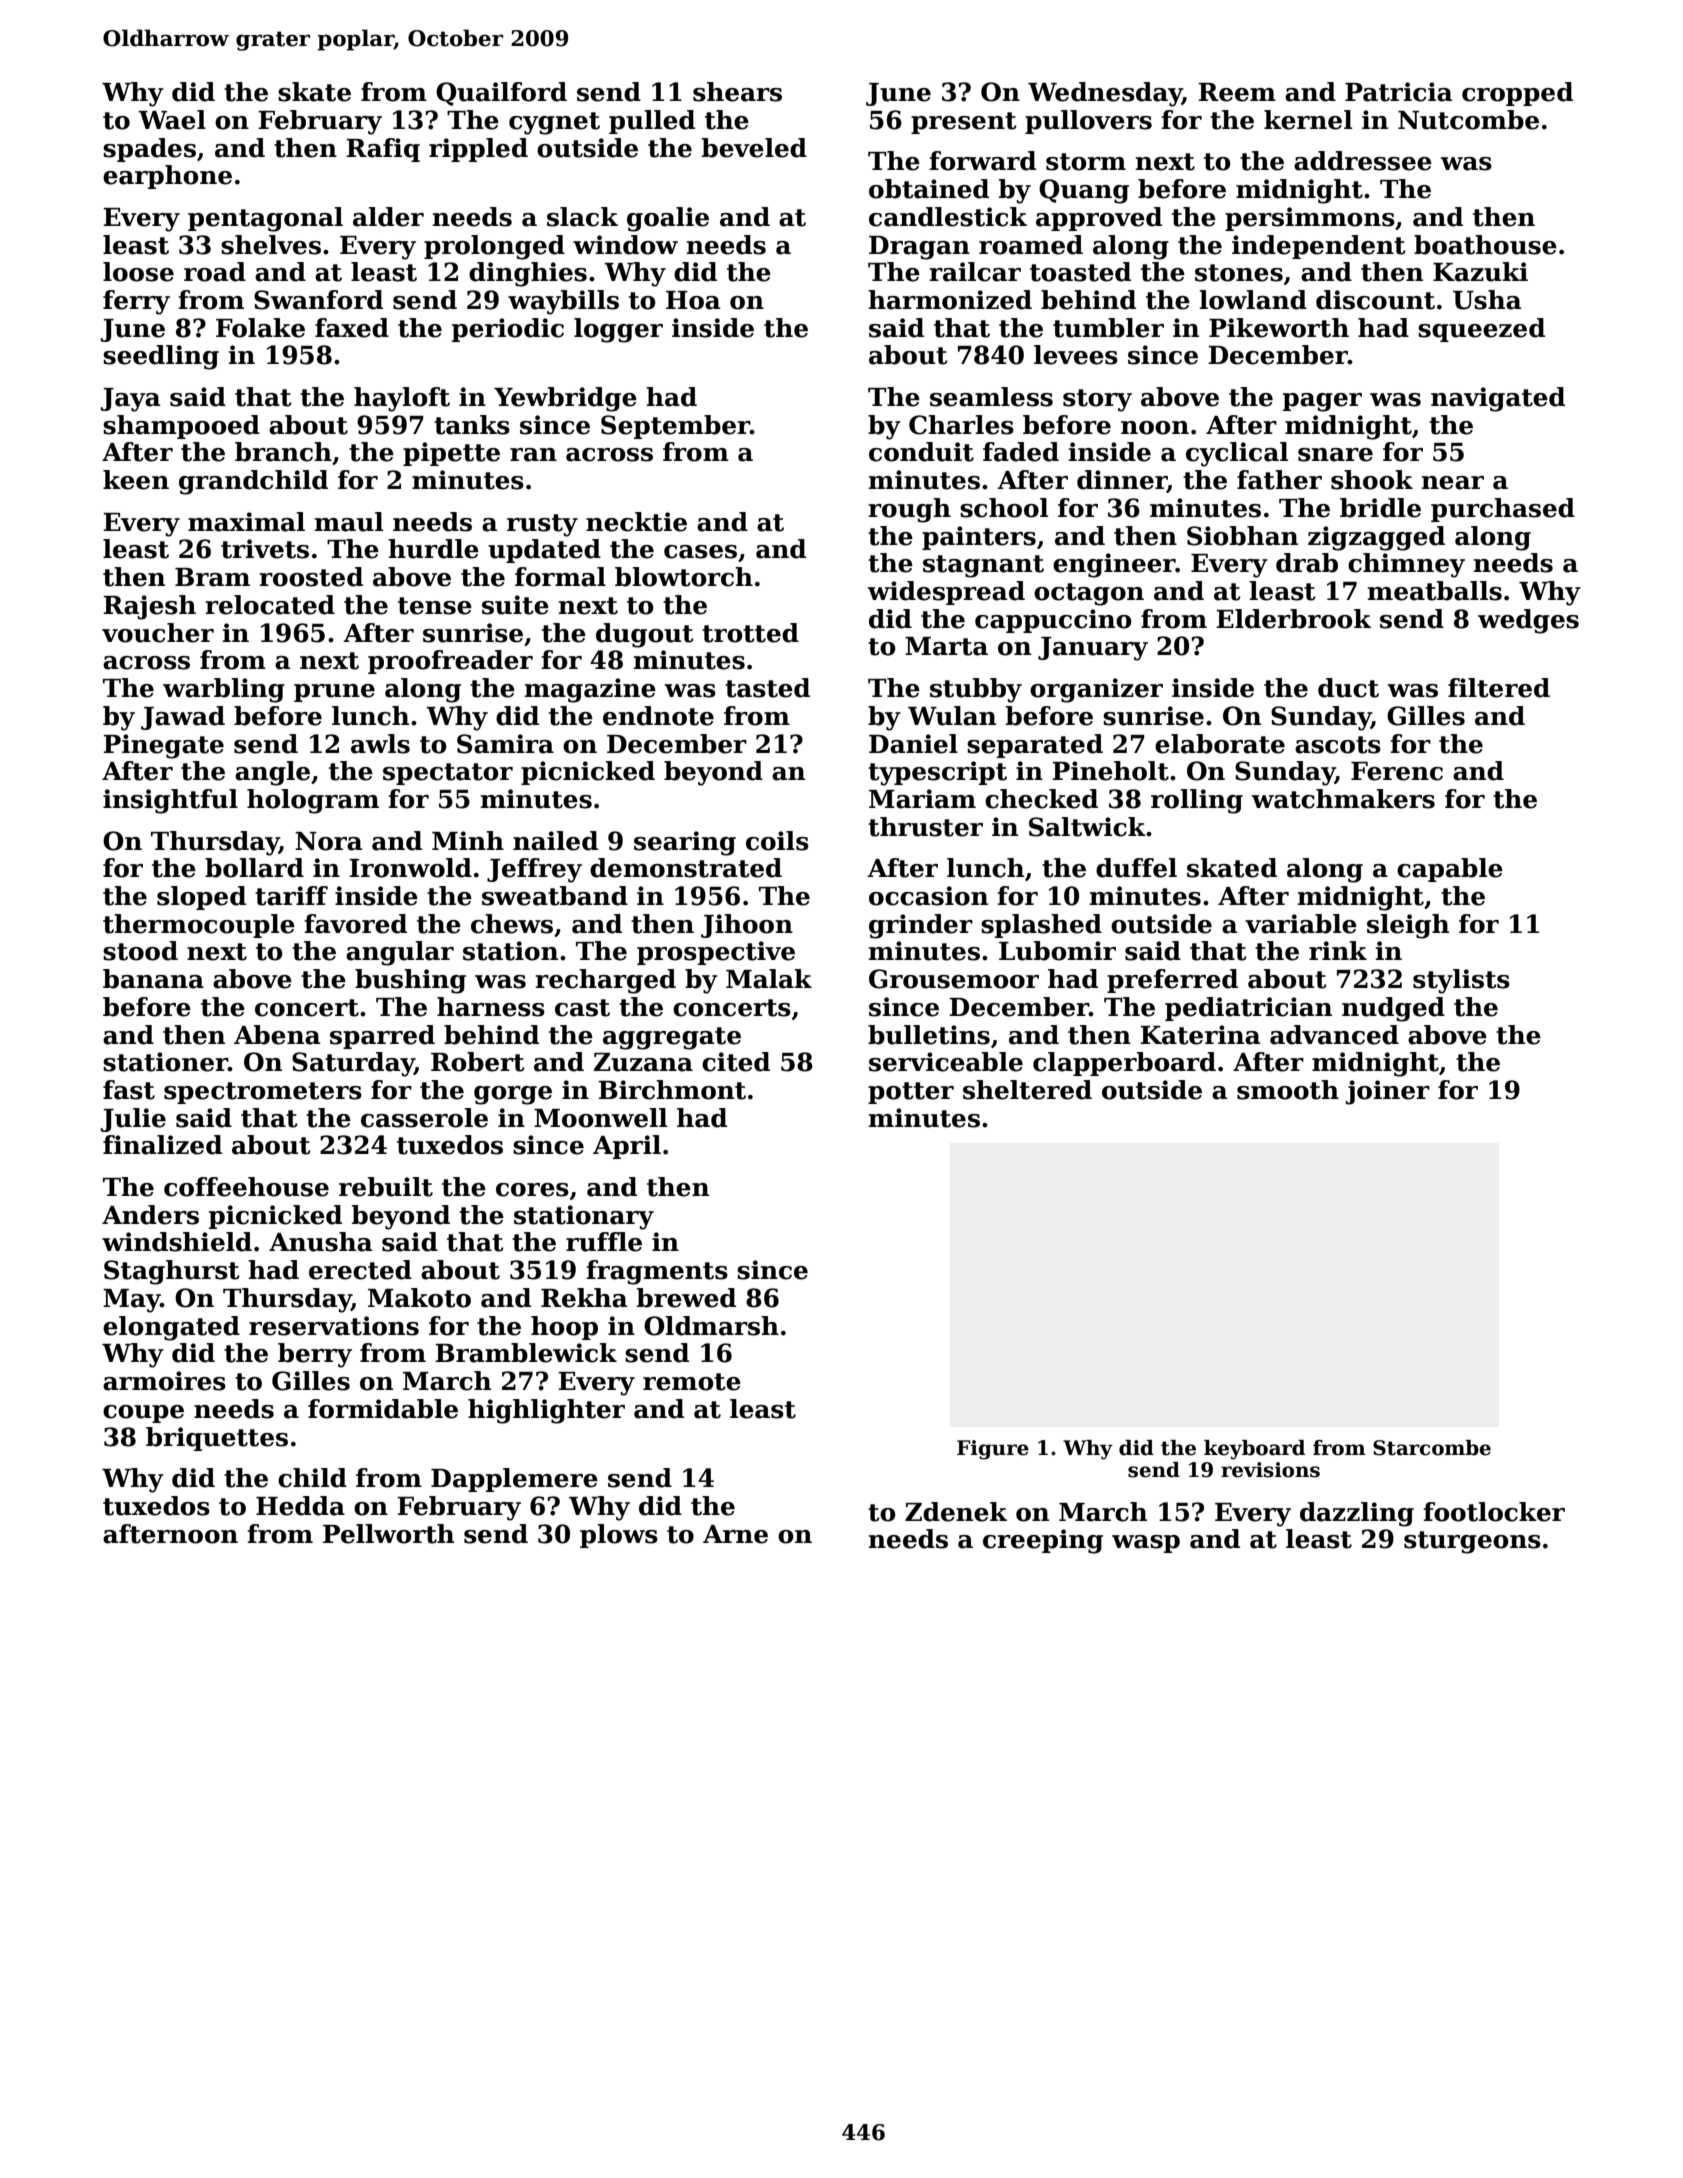 Image resolution: width=1683 pixels, height=2178 pixels. What do you see at coordinates (1498, 399) in the screenshot?
I see `navigated` at bounding box center [1498, 399].
